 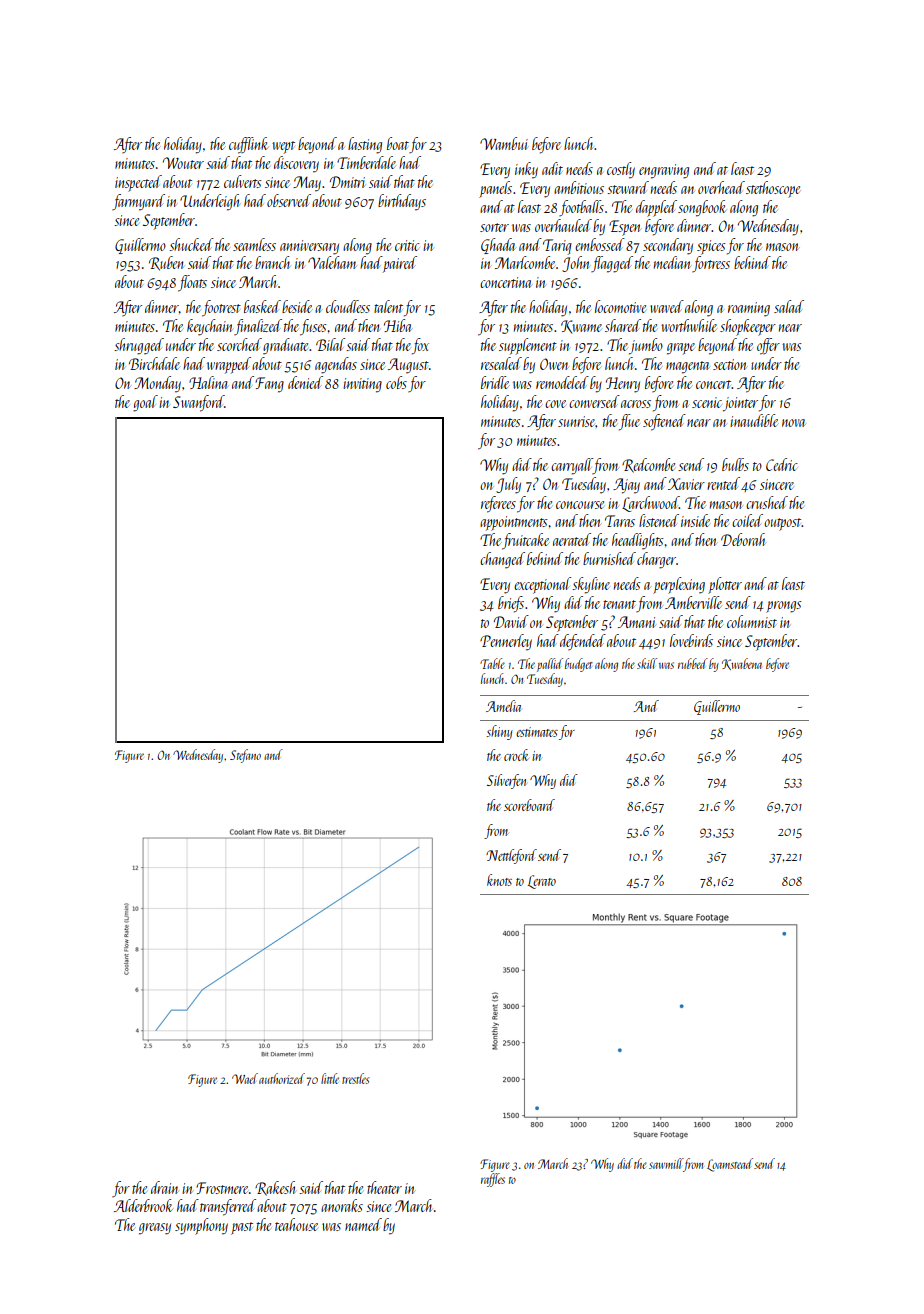 I want to click on Stefano, so click(x=245, y=756).
